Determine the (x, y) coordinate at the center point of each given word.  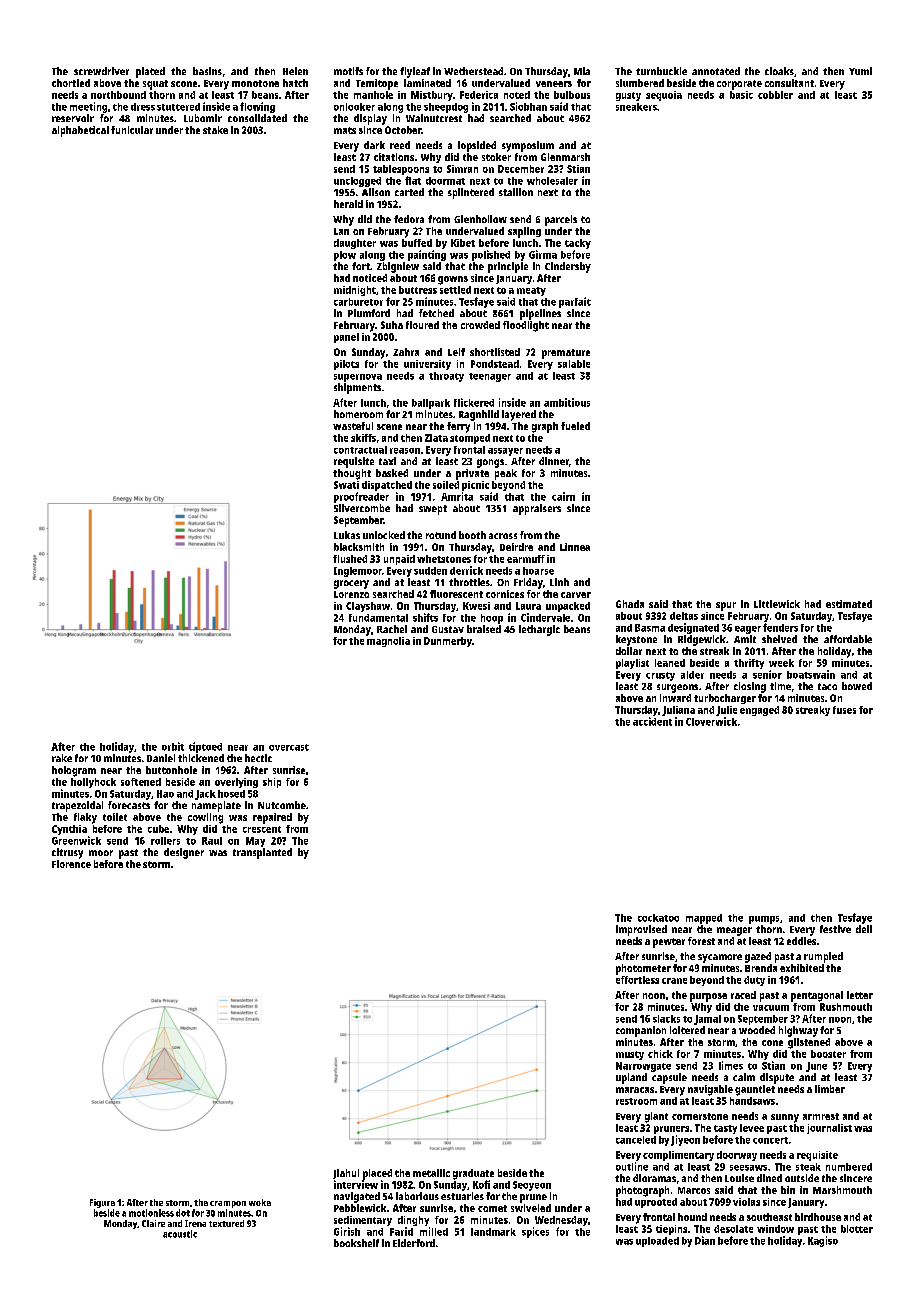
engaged (759, 711)
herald (348, 204)
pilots (346, 365)
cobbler (775, 95)
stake (215, 130)
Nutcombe (282, 805)
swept (433, 510)
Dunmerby (448, 642)
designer (184, 853)
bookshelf (356, 1243)
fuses (844, 710)
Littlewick (777, 604)
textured (226, 1223)
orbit (173, 746)
